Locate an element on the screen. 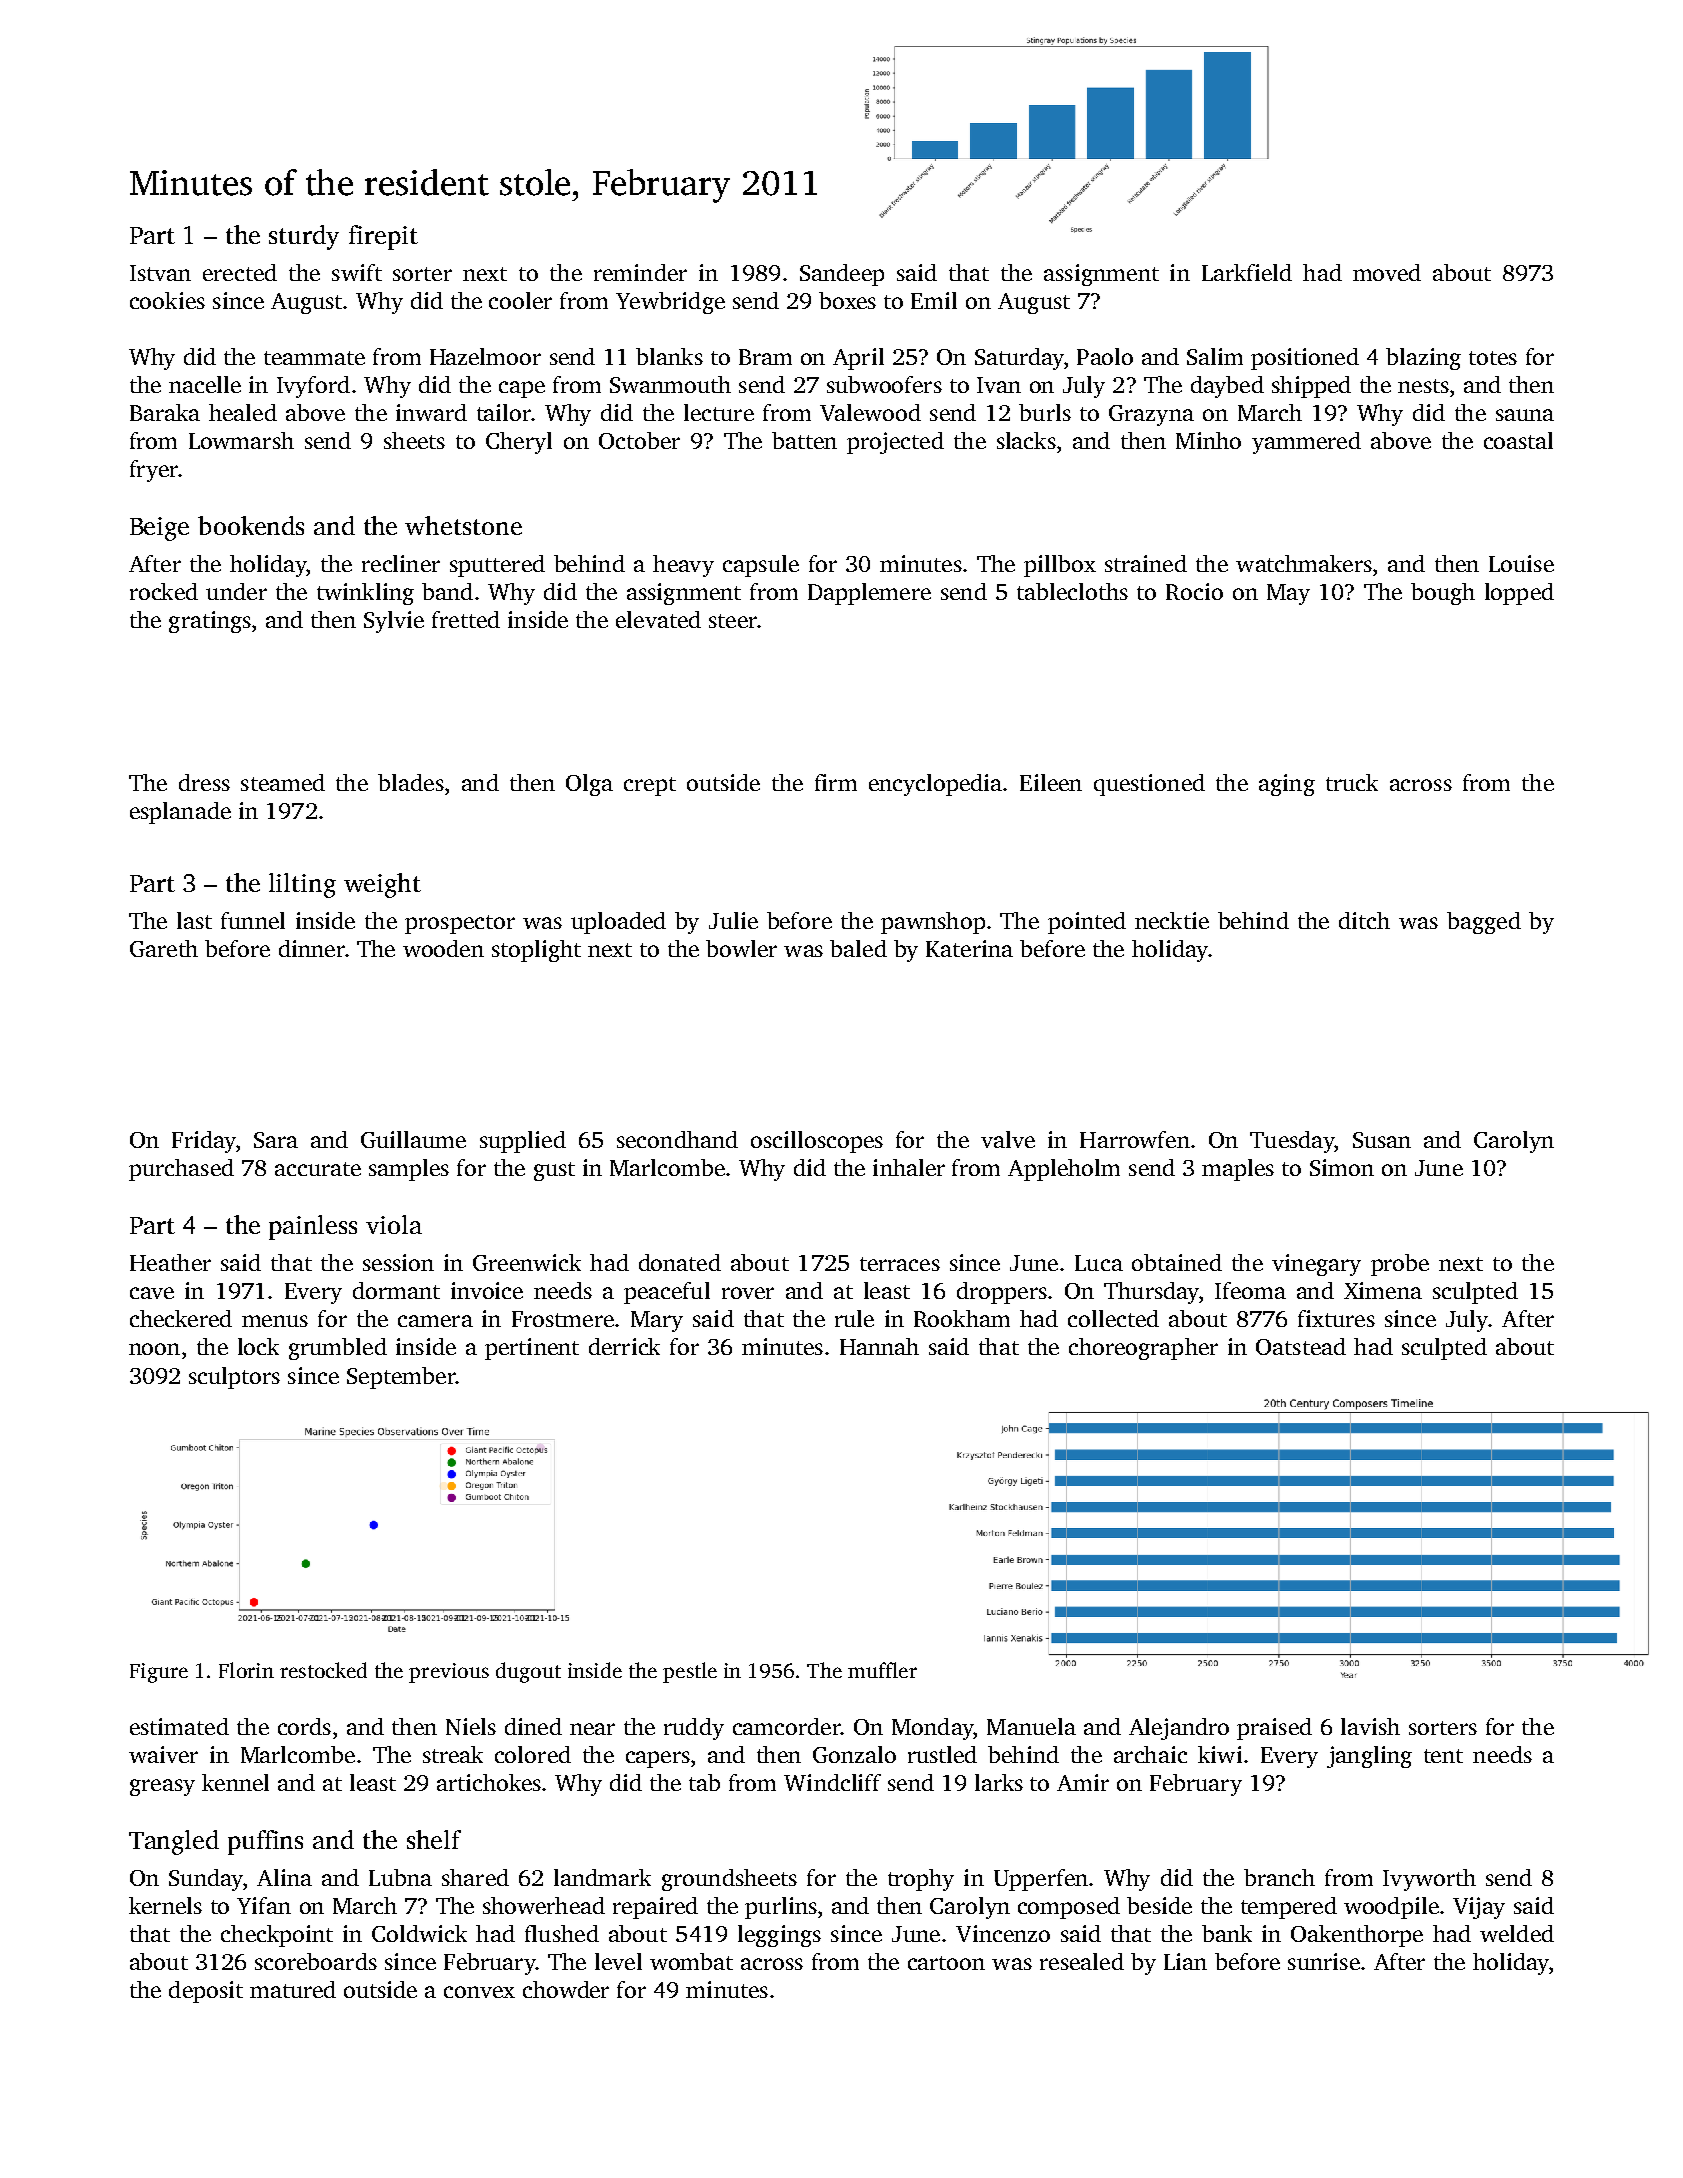 This screenshot has height=2178, width=1683. Florin is located at coordinates (246, 1670).
